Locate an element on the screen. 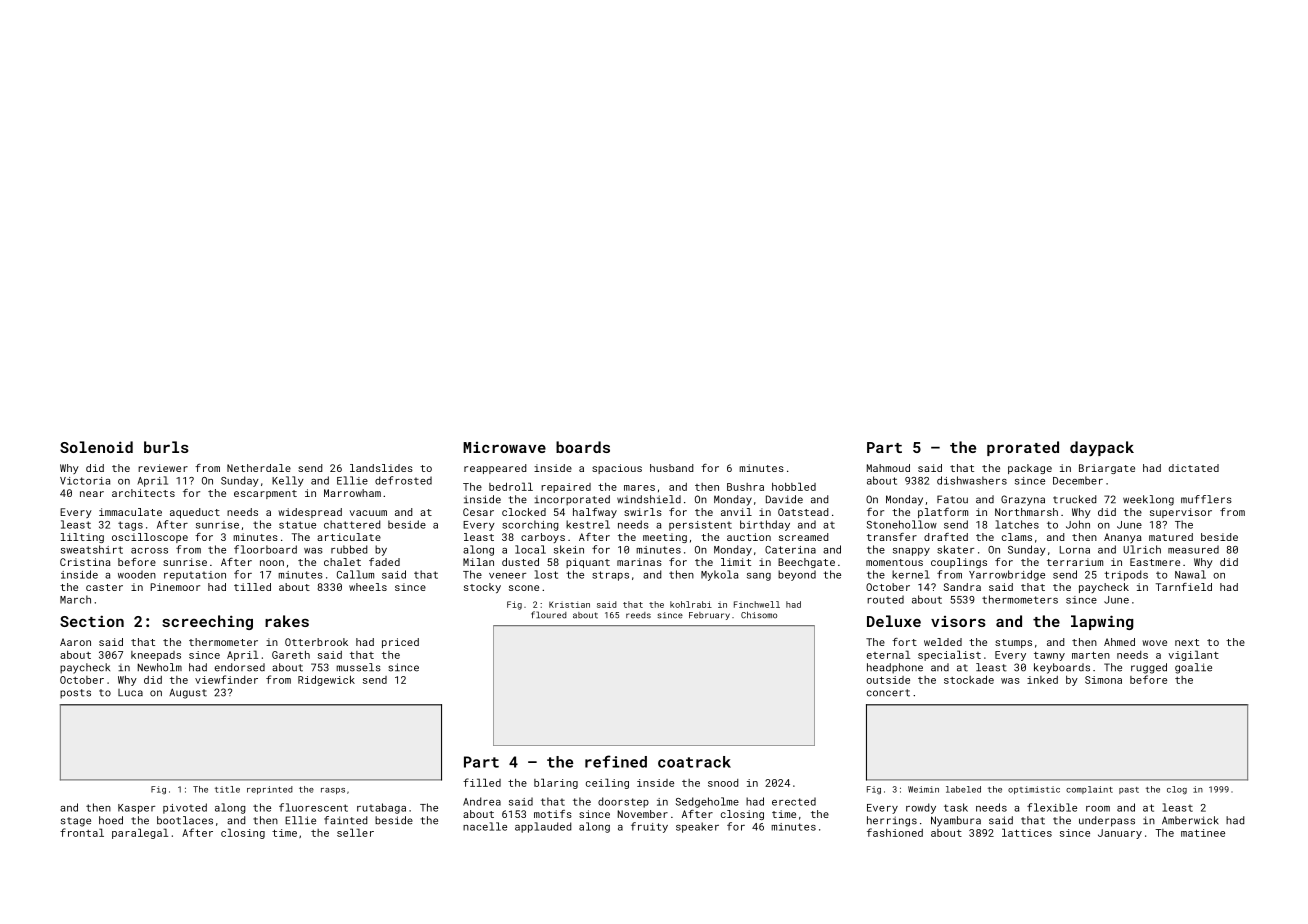  straps is located at coordinates (610, 576).
